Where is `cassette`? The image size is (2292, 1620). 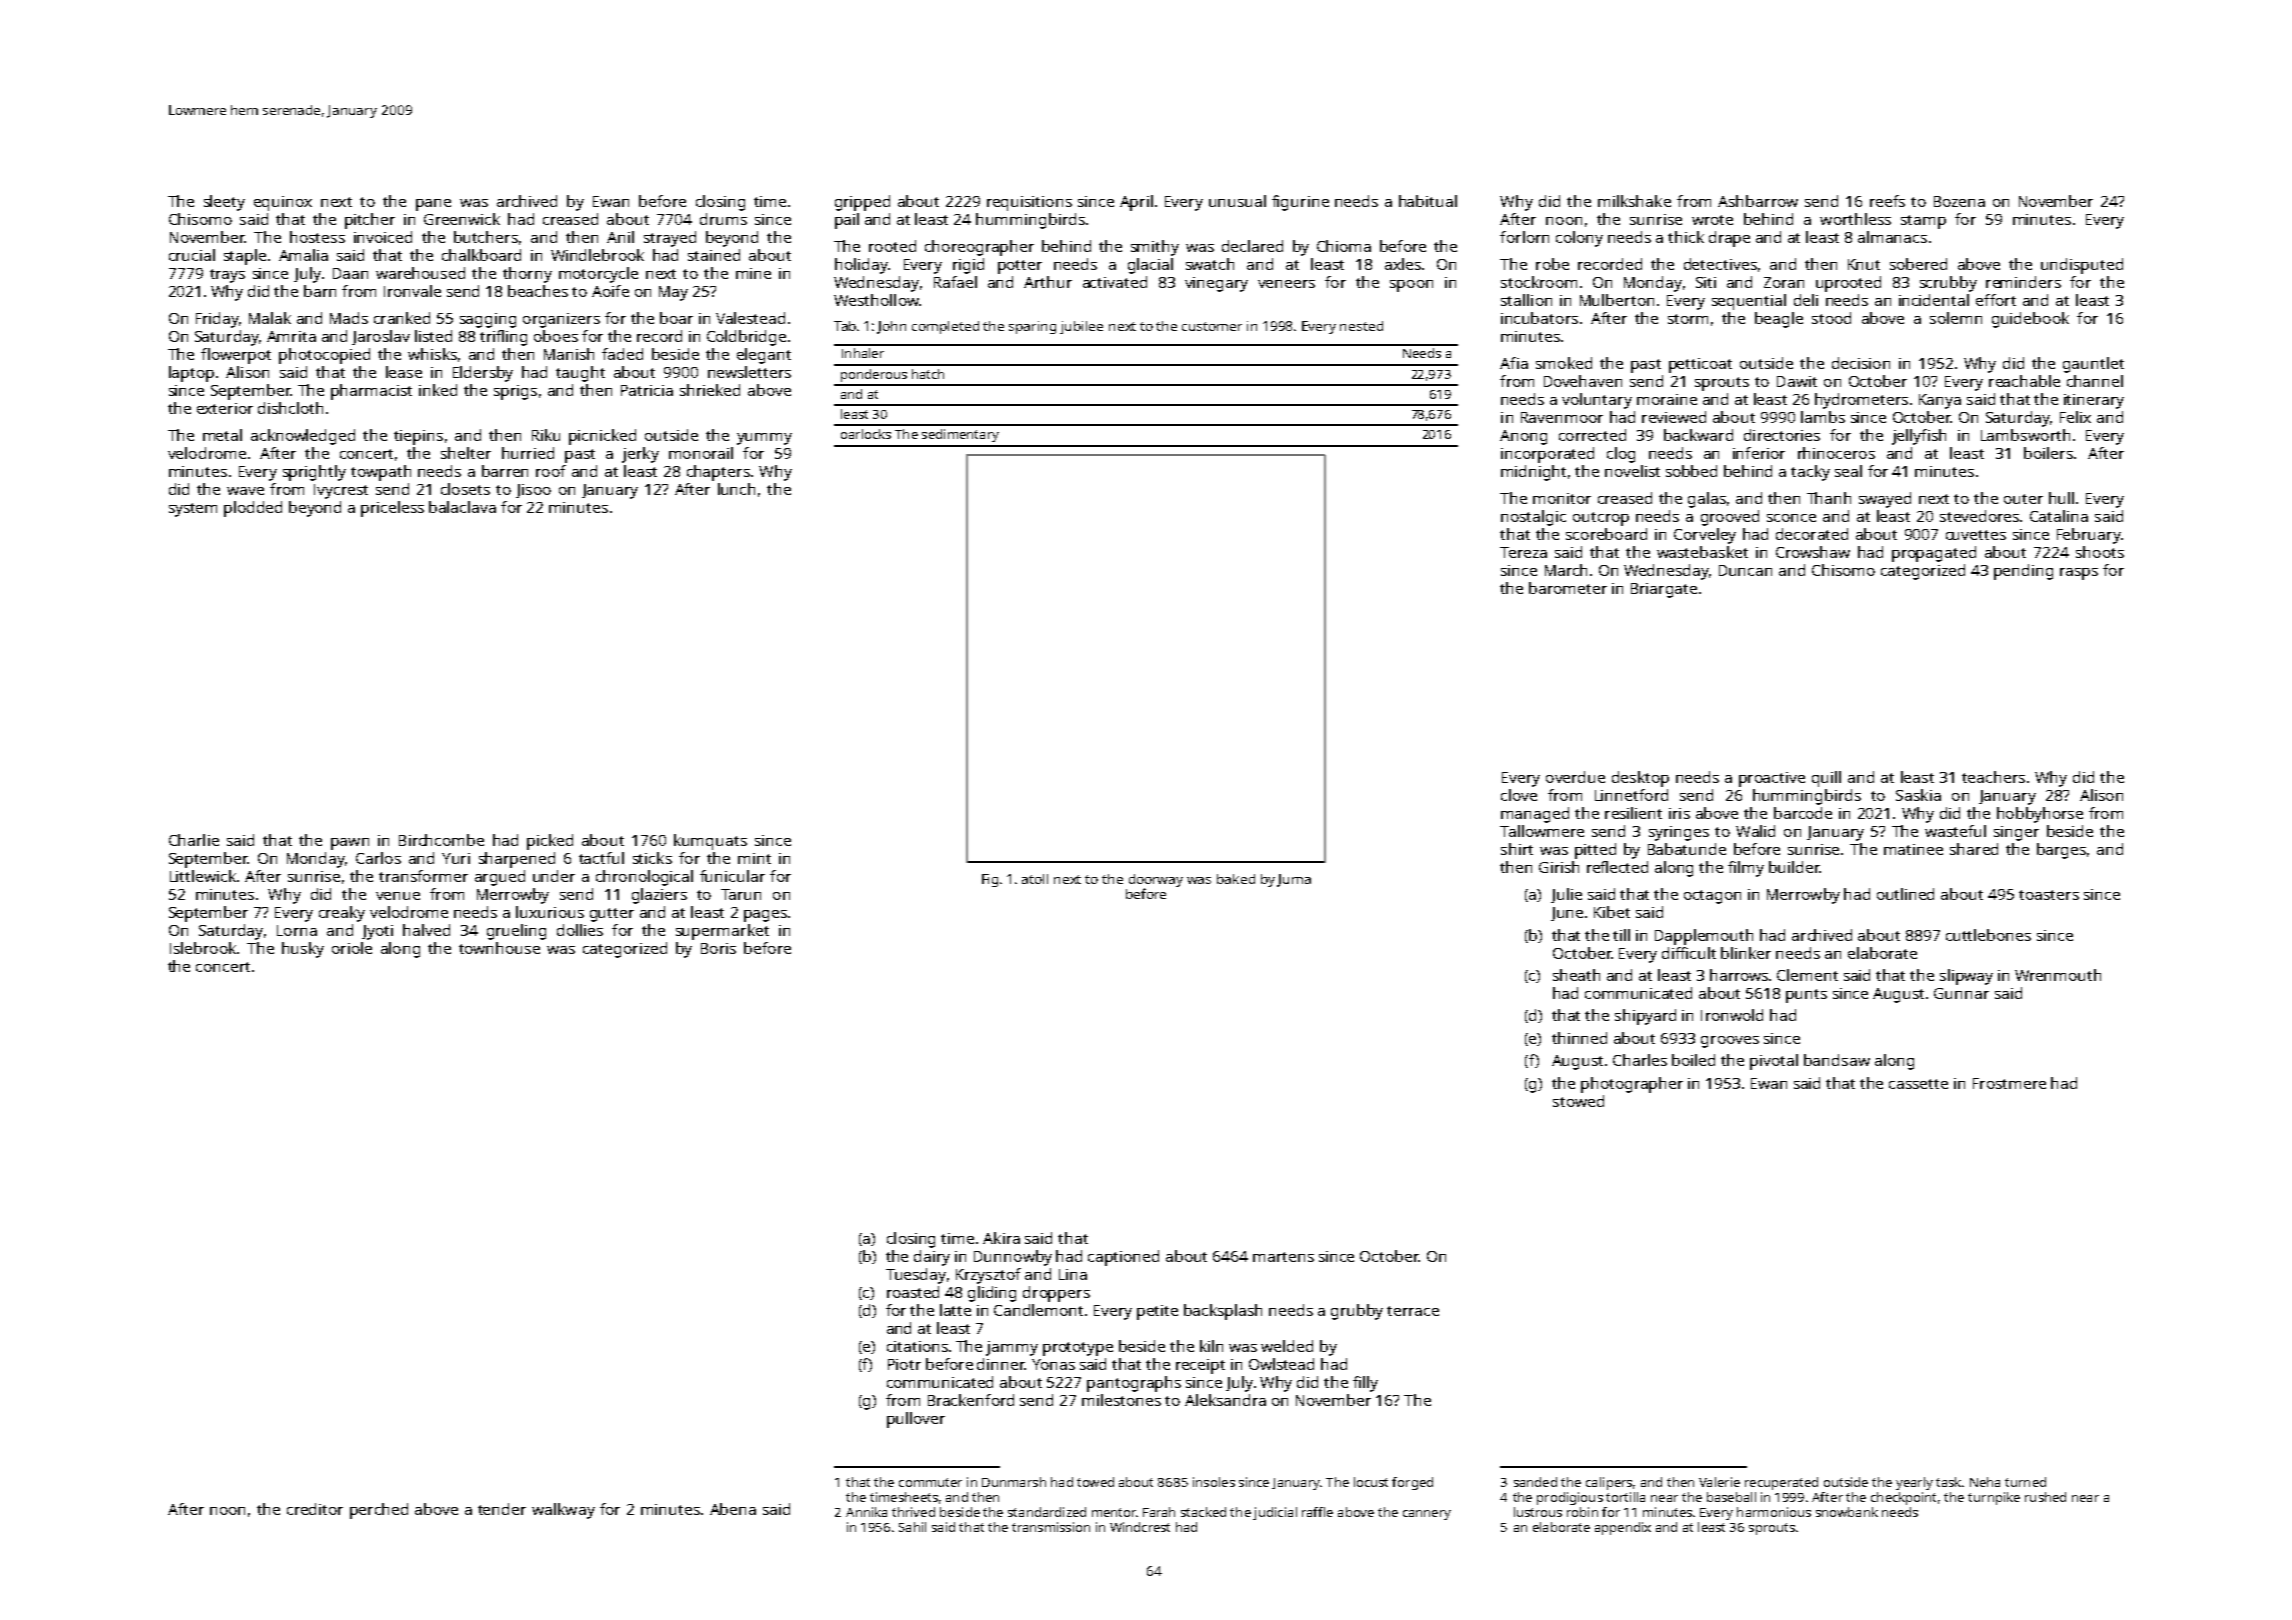
cassette is located at coordinates (1918, 1084).
